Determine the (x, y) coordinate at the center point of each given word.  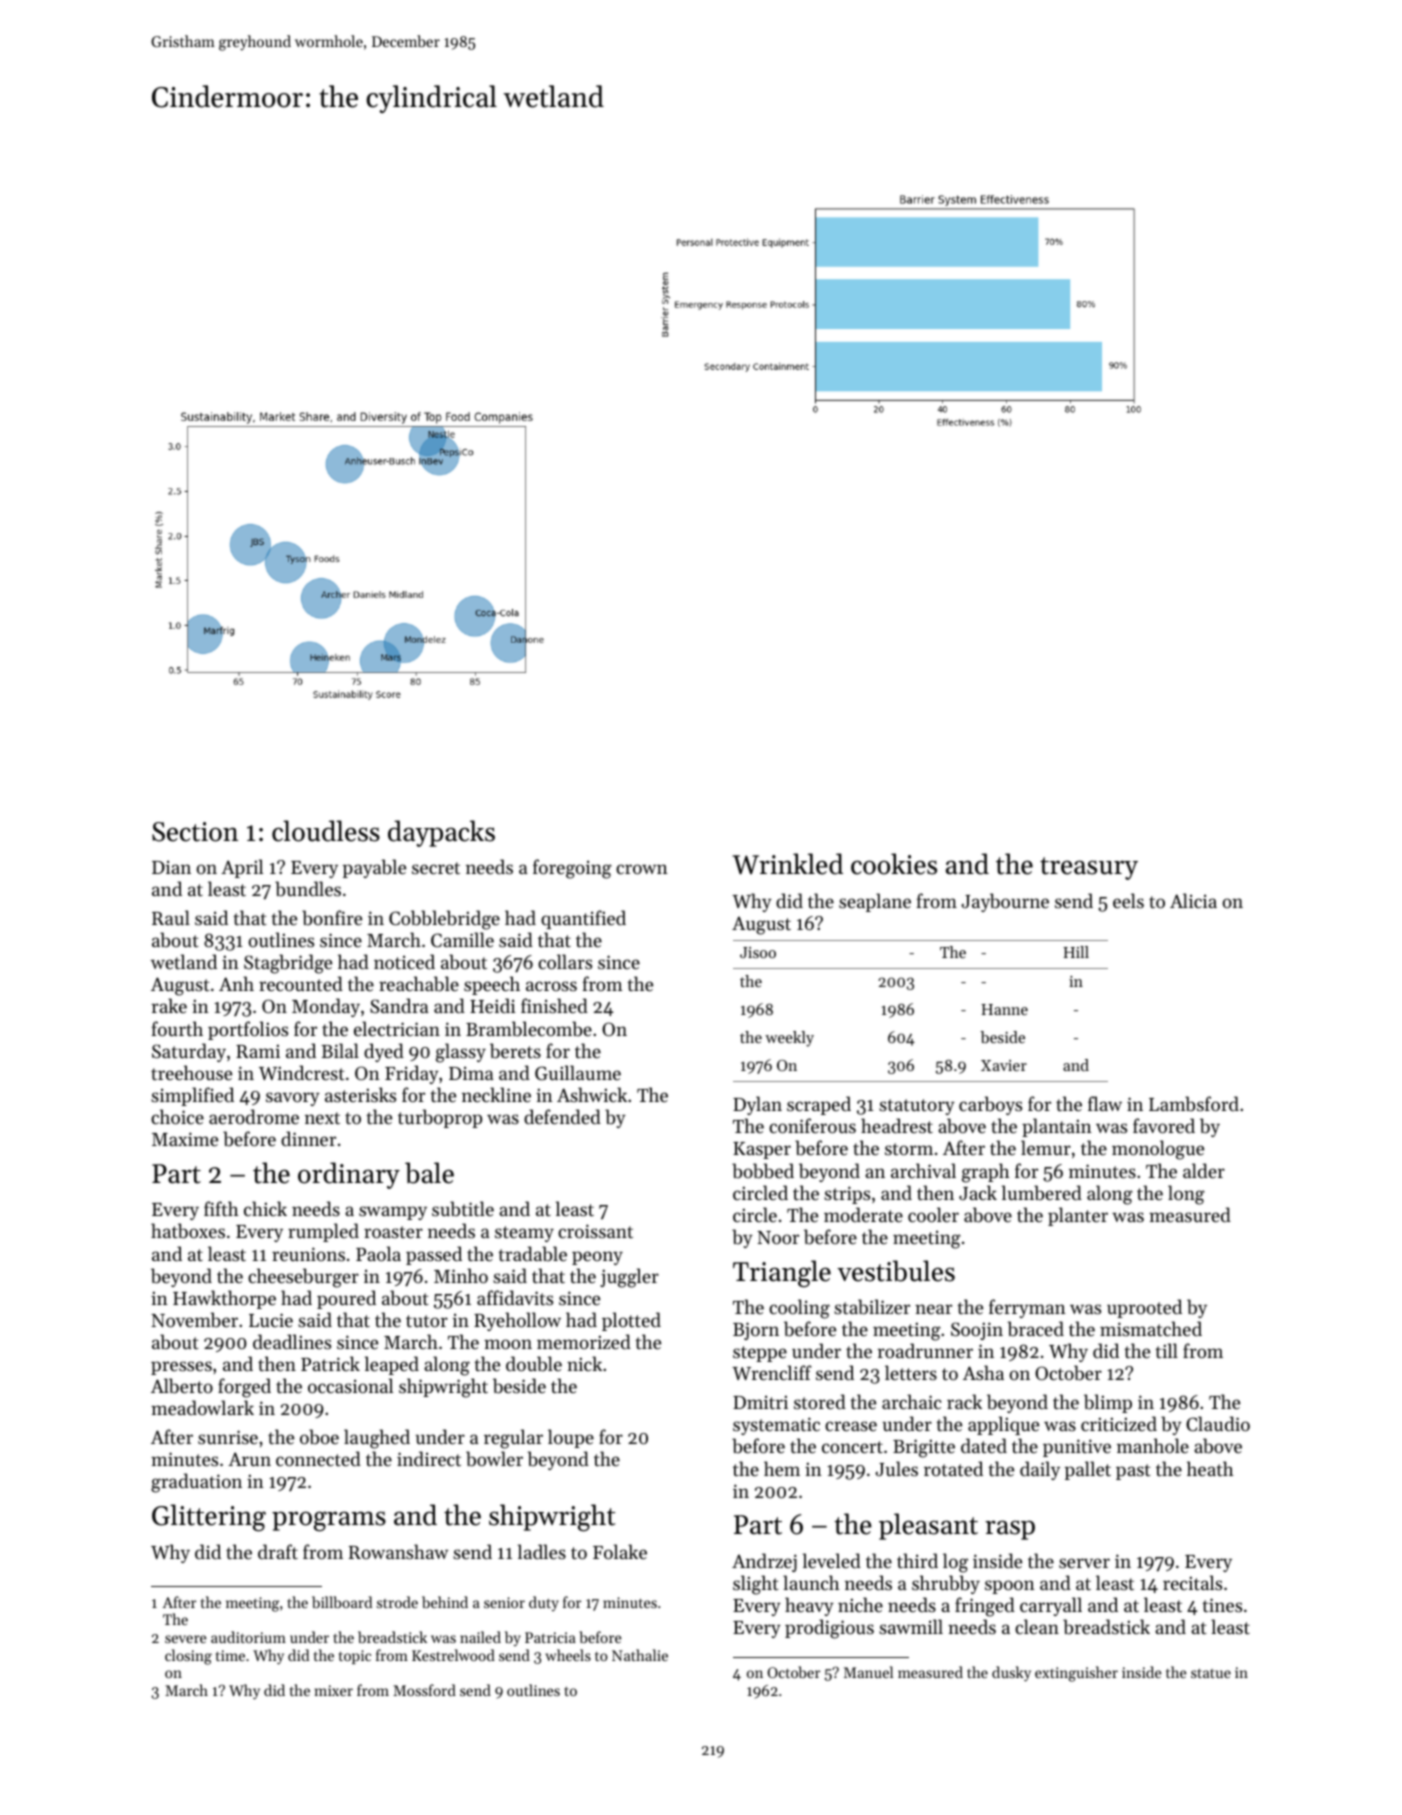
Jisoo (758, 952)
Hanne (1004, 1009)
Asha (983, 1372)
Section (195, 832)
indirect (429, 1458)
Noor (778, 1237)
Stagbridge (288, 964)
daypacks (441, 833)
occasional (350, 1385)
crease (851, 1426)
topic (355, 1657)
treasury (1089, 868)
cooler (933, 1214)
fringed (985, 1607)
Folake (620, 1551)
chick (265, 1208)
